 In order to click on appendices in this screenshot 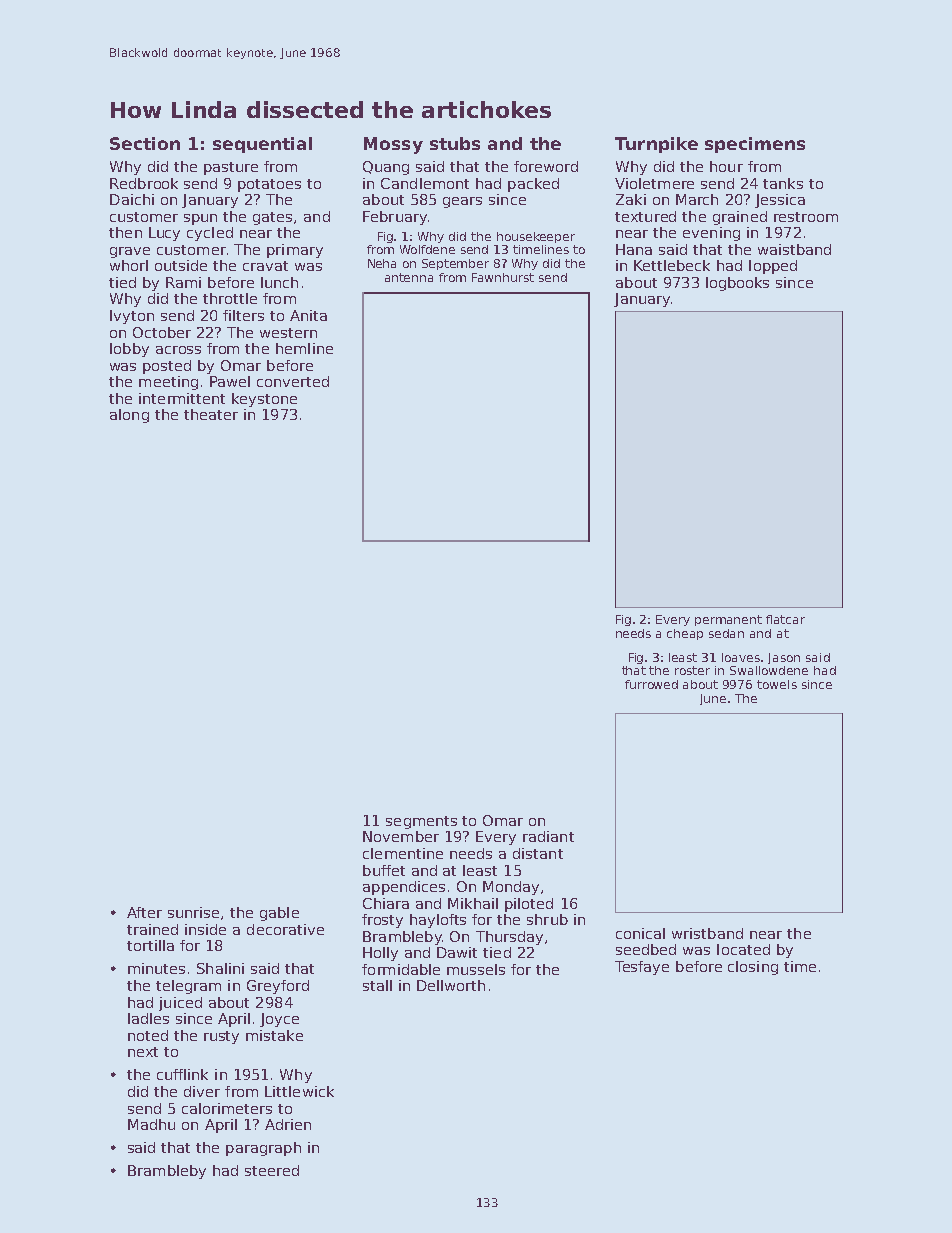, I will do `click(404, 888)`.
